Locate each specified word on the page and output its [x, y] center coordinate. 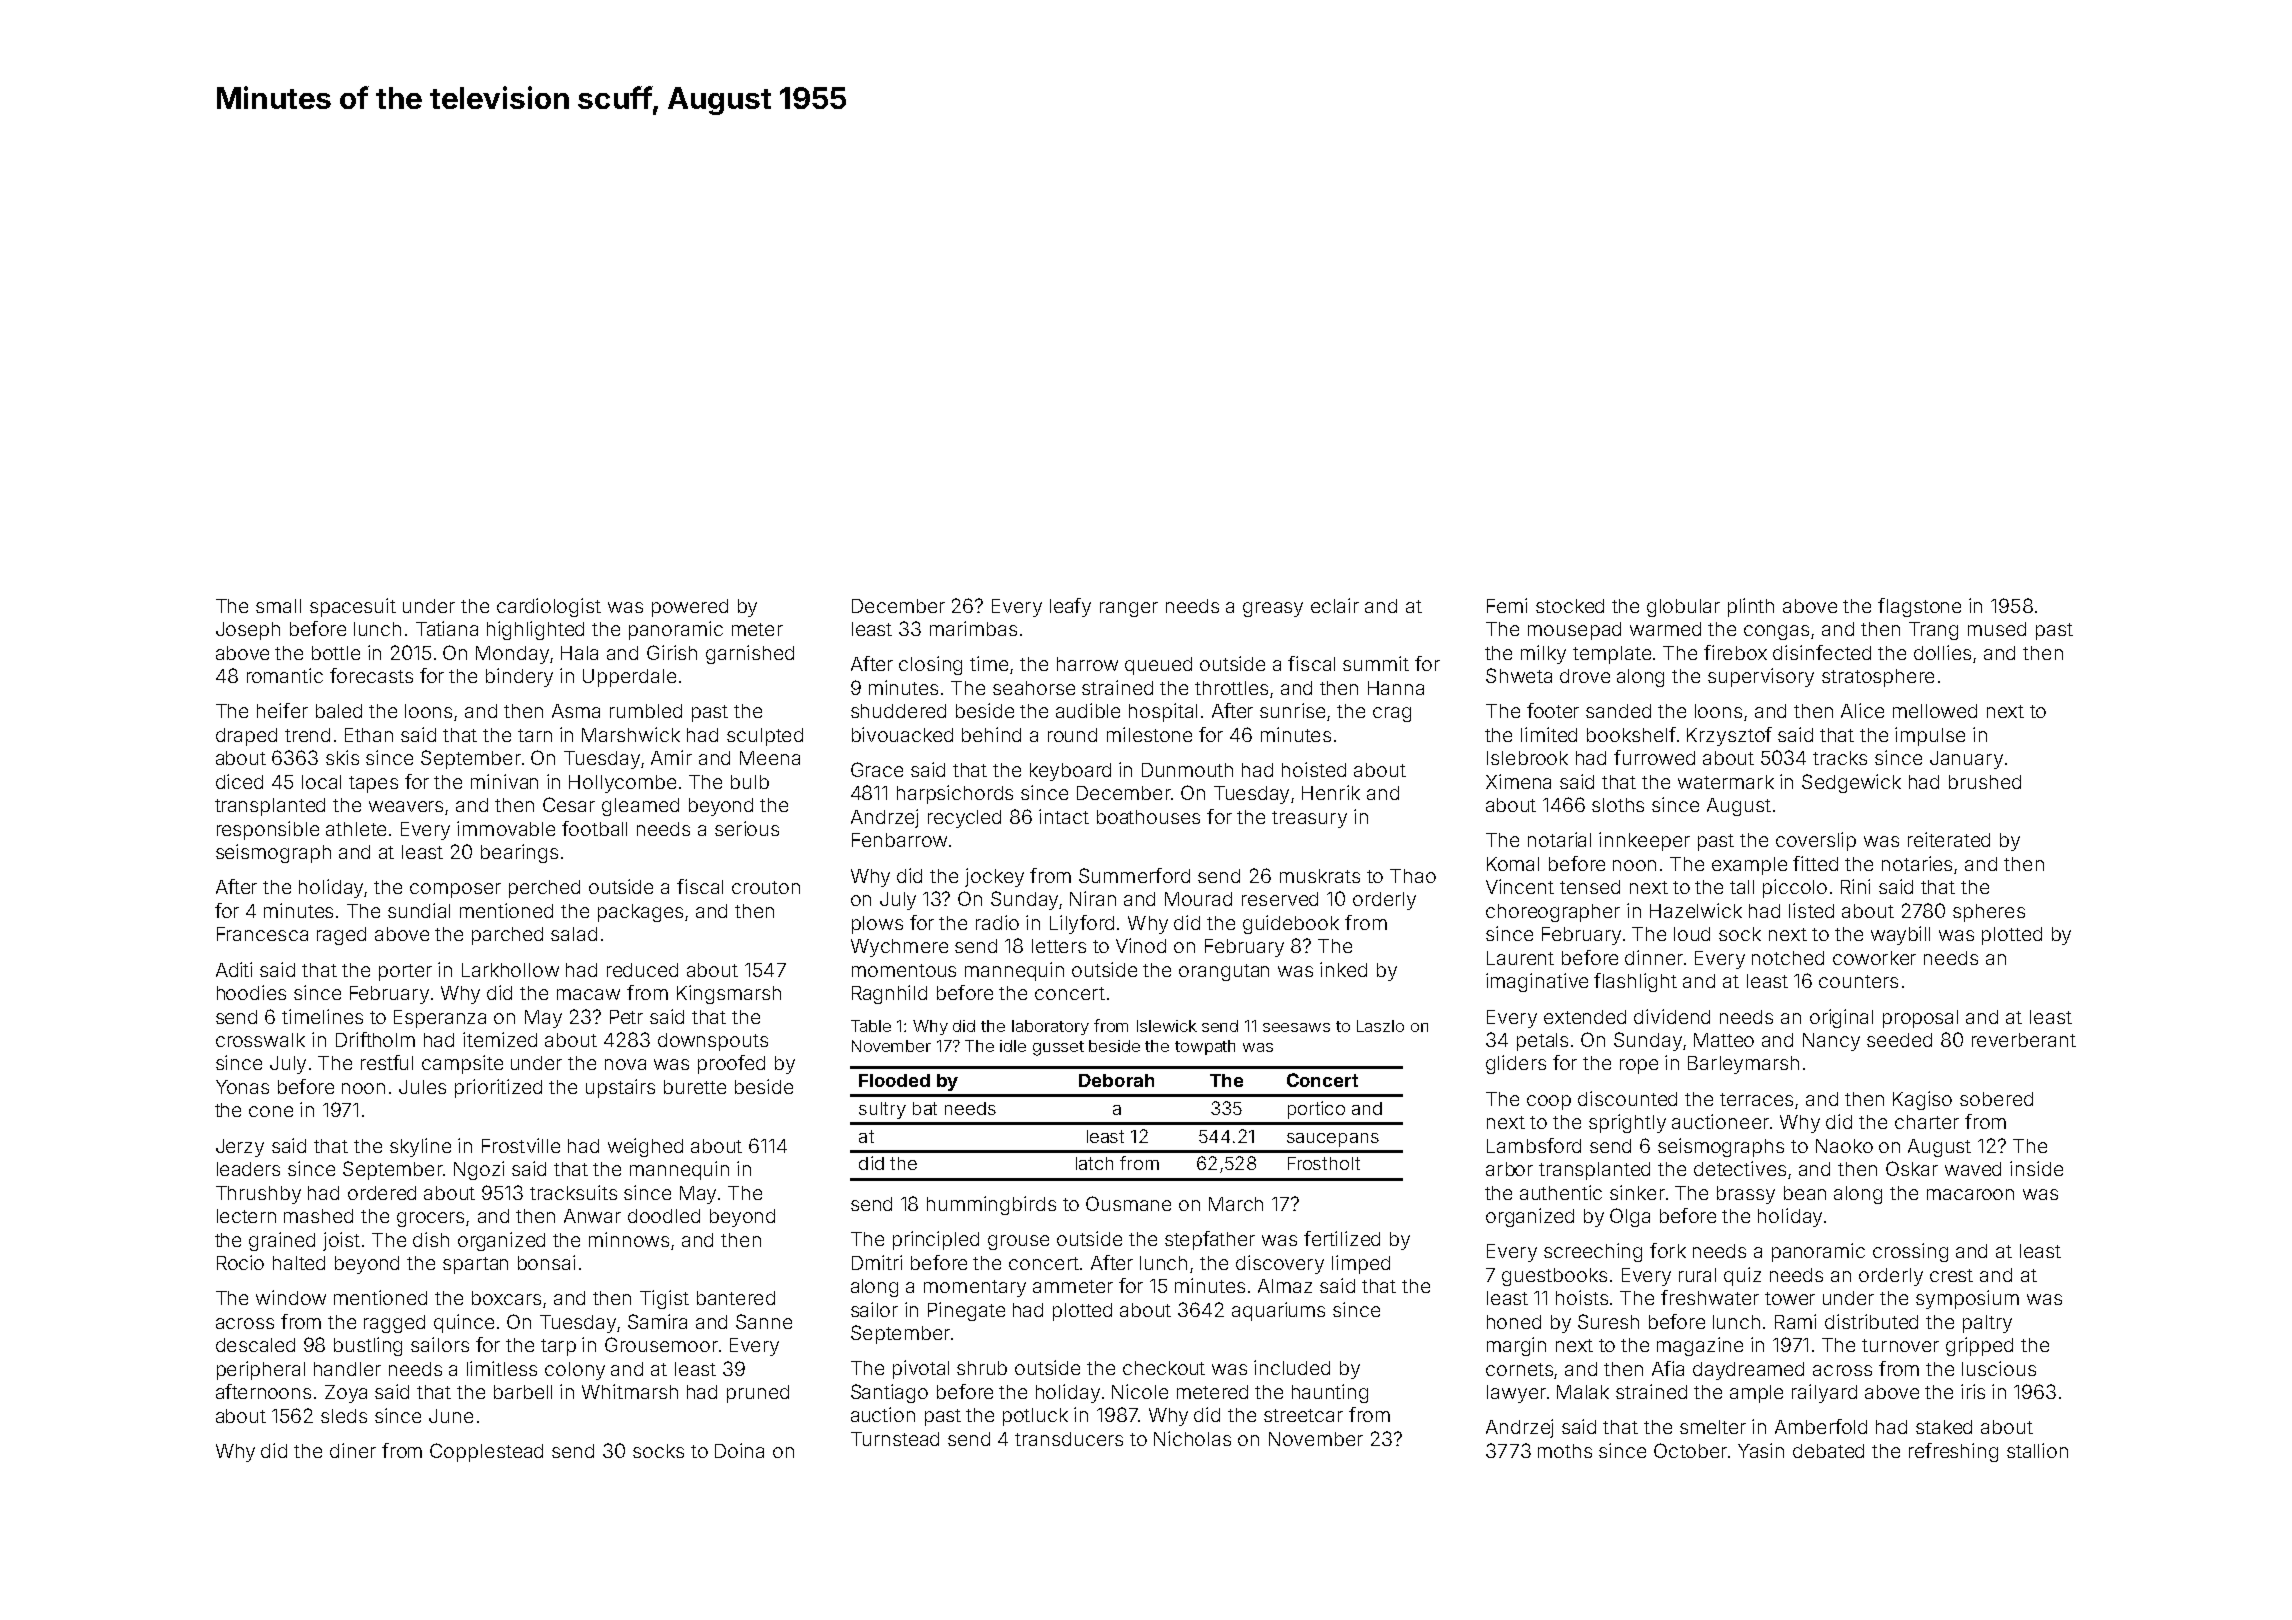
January [1966, 760]
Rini [1855, 886]
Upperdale [629, 678]
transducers [1069, 1439]
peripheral [261, 1370]
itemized [500, 1039]
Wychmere [899, 948]
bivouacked [902, 734]
